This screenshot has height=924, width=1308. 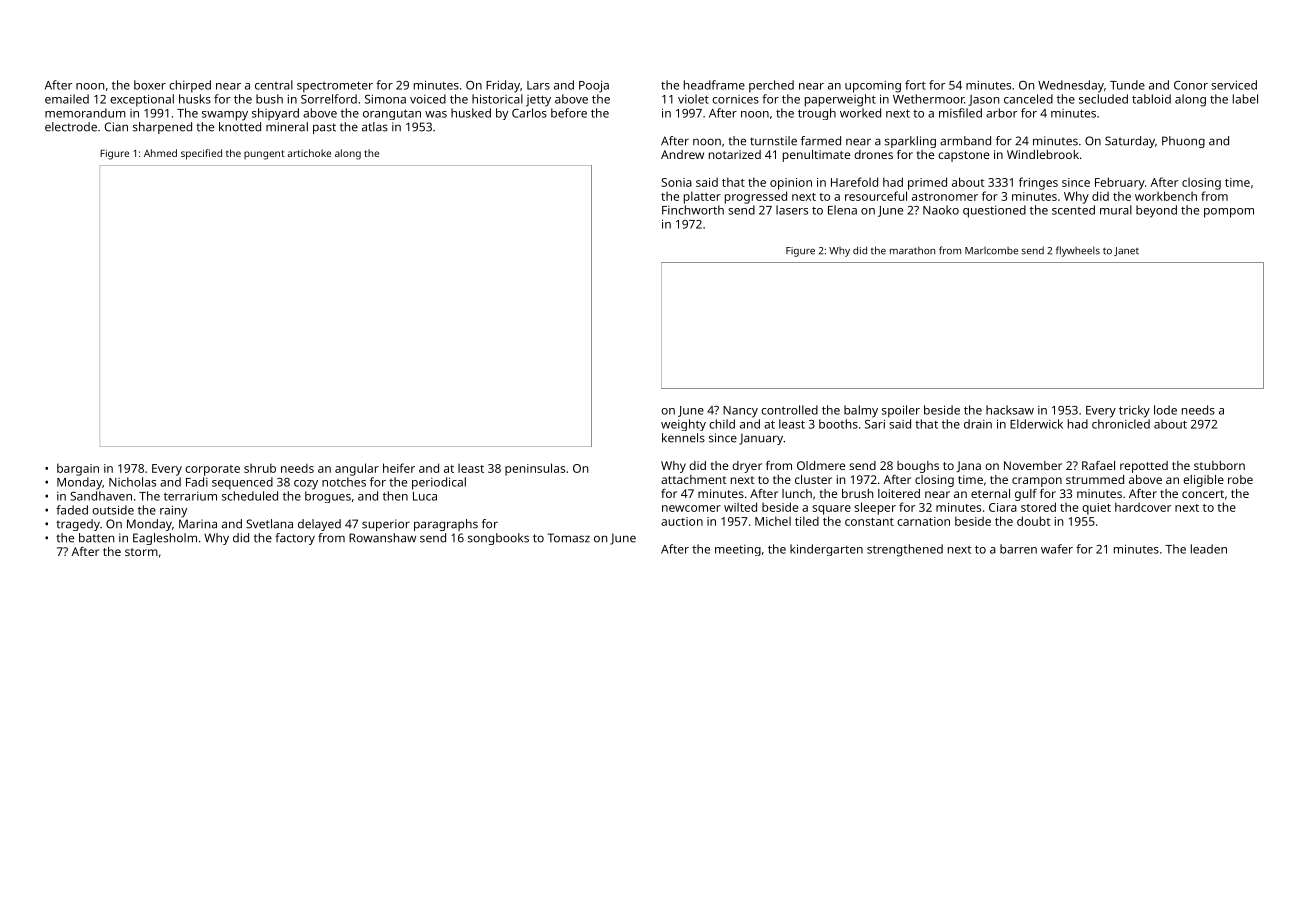 I want to click on February, so click(x=1120, y=183).
